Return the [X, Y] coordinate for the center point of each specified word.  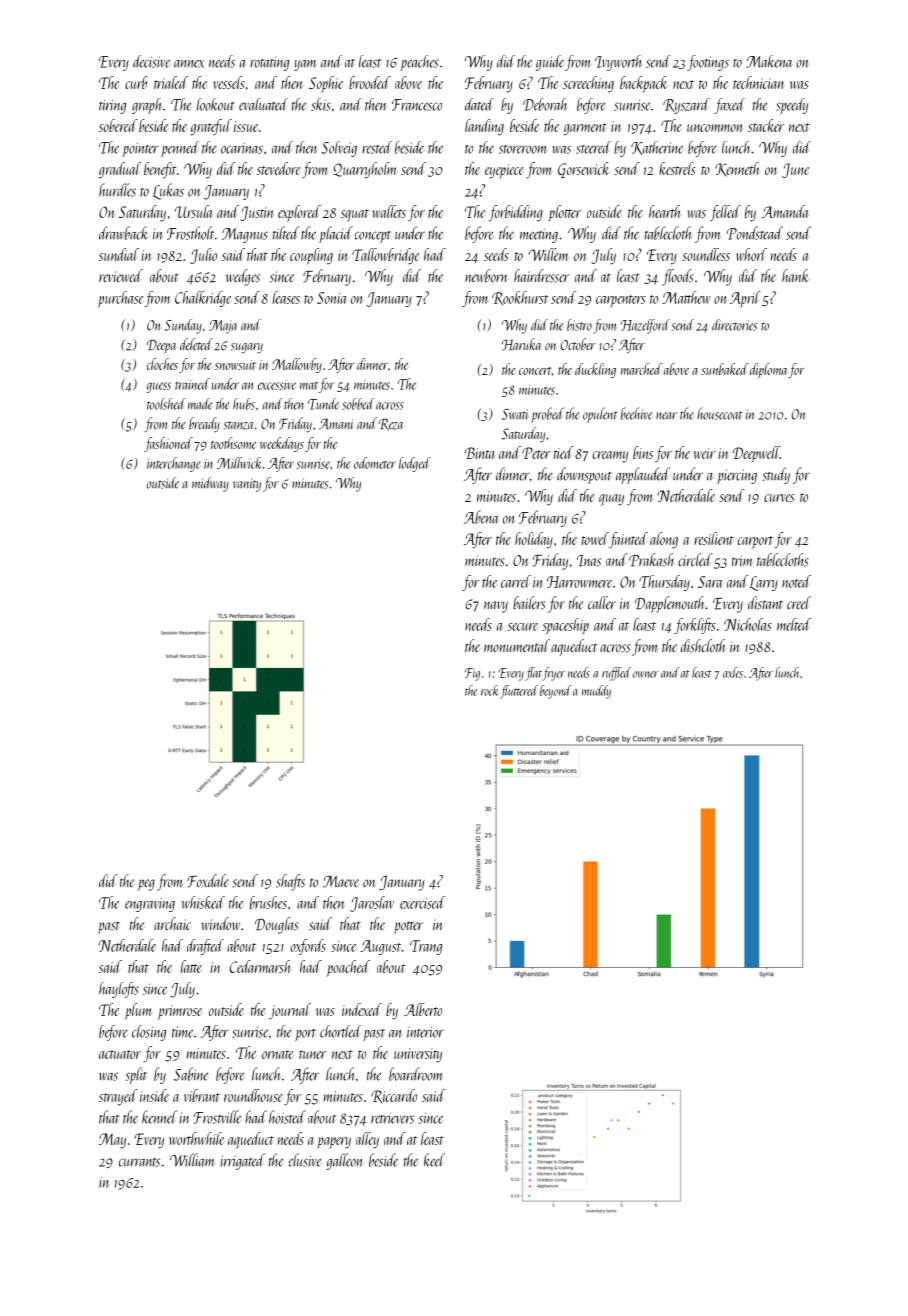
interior [425, 1032]
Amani [336, 424]
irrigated [242, 1161]
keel [434, 1160]
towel [595, 538]
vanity [247, 485]
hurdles [117, 190]
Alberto [423, 1009]
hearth [665, 211]
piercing [737, 476]
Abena [481, 517]
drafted [205, 947]
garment [585, 129]
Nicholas [748, 624]
